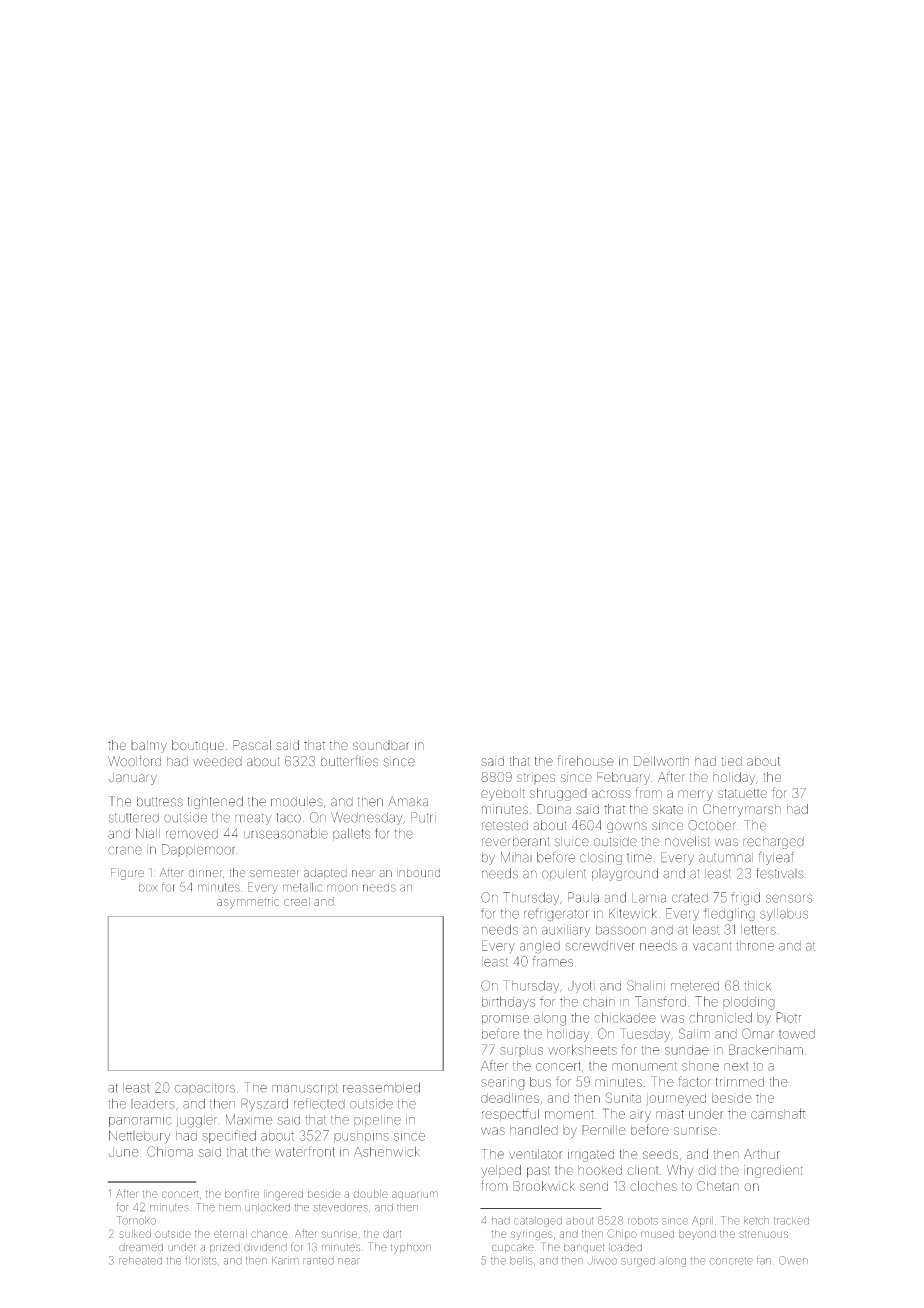 This screenshot has width=924, height=1308. Describe the element at coordinates (125, 850) in the screenshot. I see `crane` at that location.
